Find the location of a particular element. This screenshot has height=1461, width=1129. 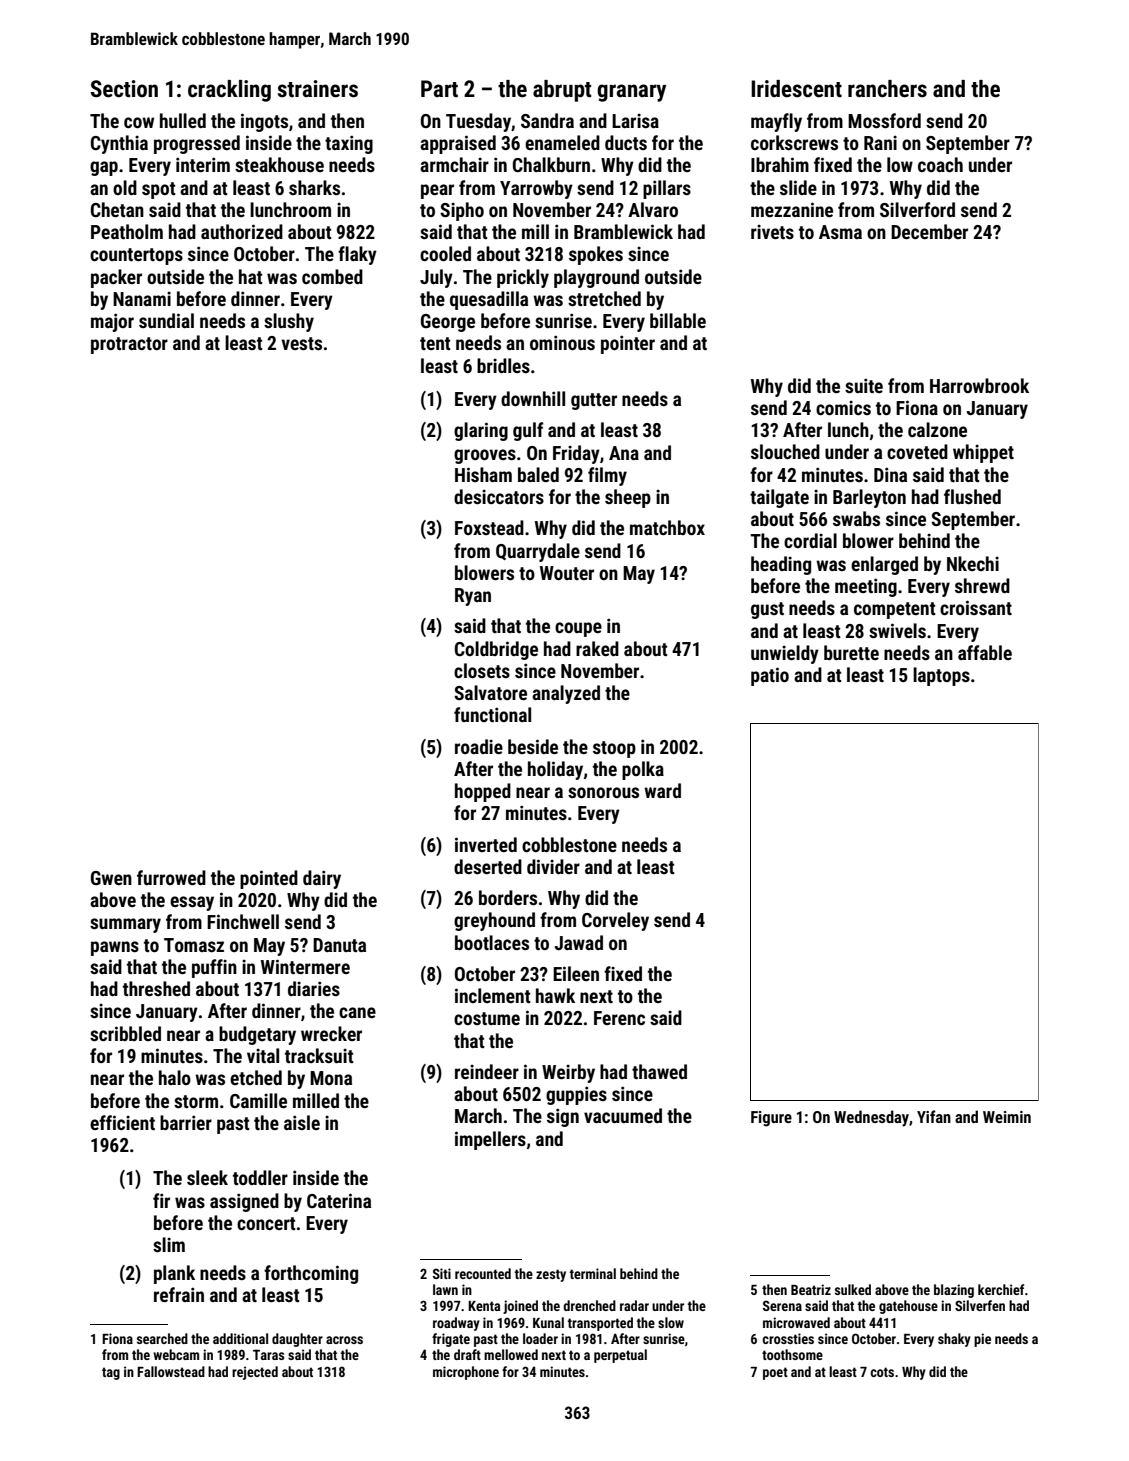

Harrowbrook is located at coordinates (979, 385).
